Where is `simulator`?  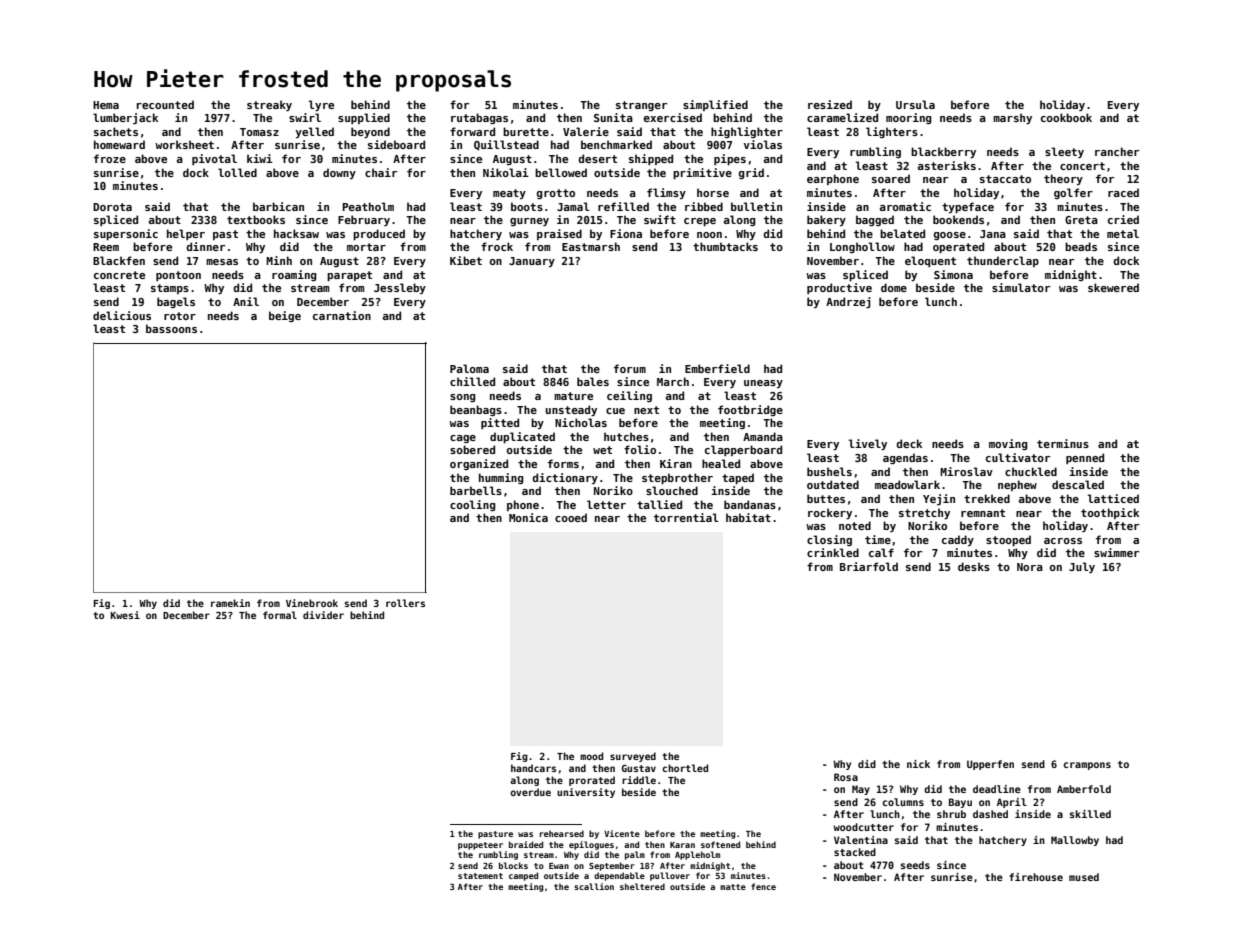 simulator is located at coordinates (1021, 287).
